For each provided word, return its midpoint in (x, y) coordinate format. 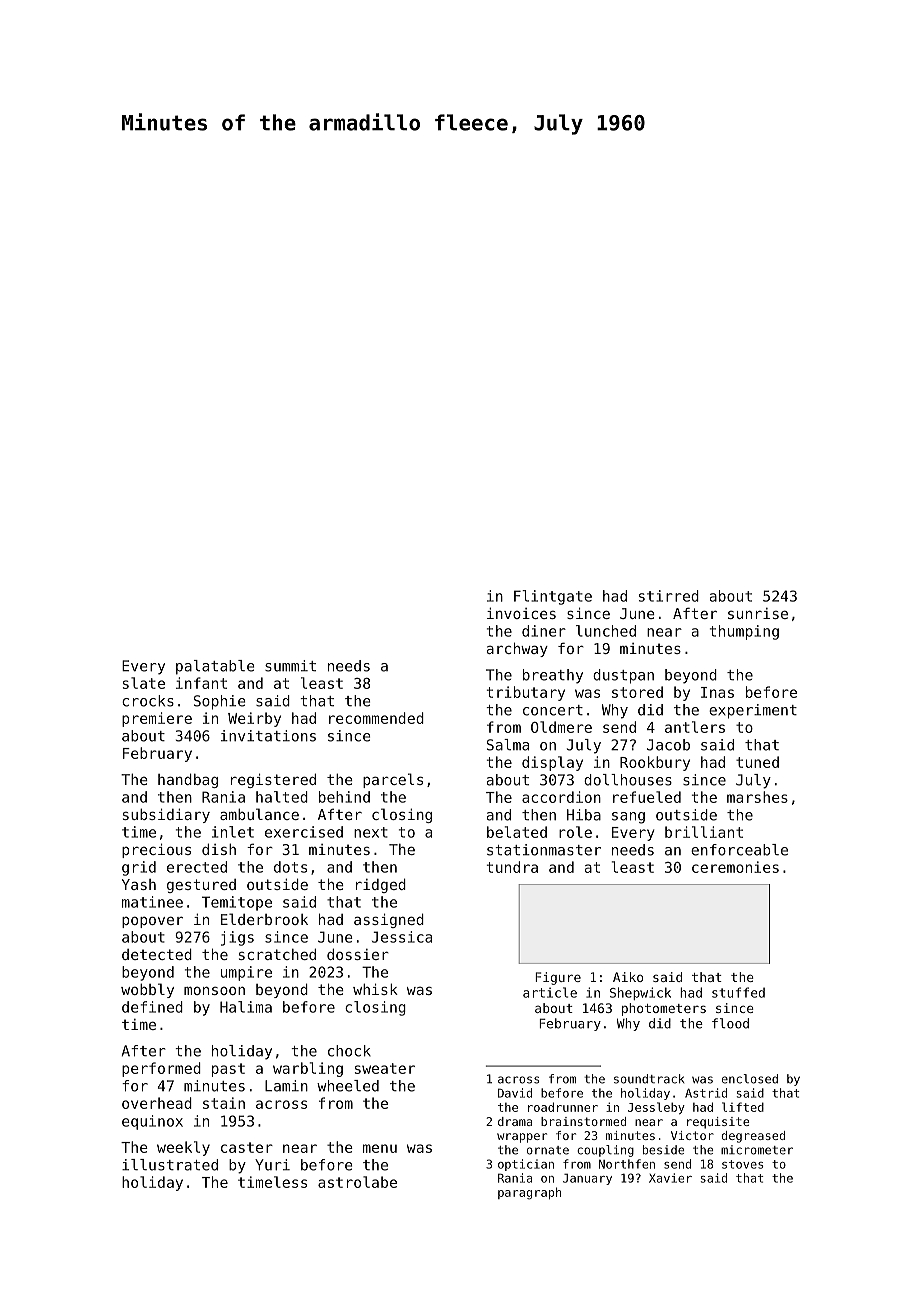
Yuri (272, 1165)
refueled (647, 797)
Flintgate (553, 597)
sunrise (758, 613)
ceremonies (735, 867)
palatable (215, 667)
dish (219, 849)
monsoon (214, 990)
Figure (558, 978)
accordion (561, 797)
